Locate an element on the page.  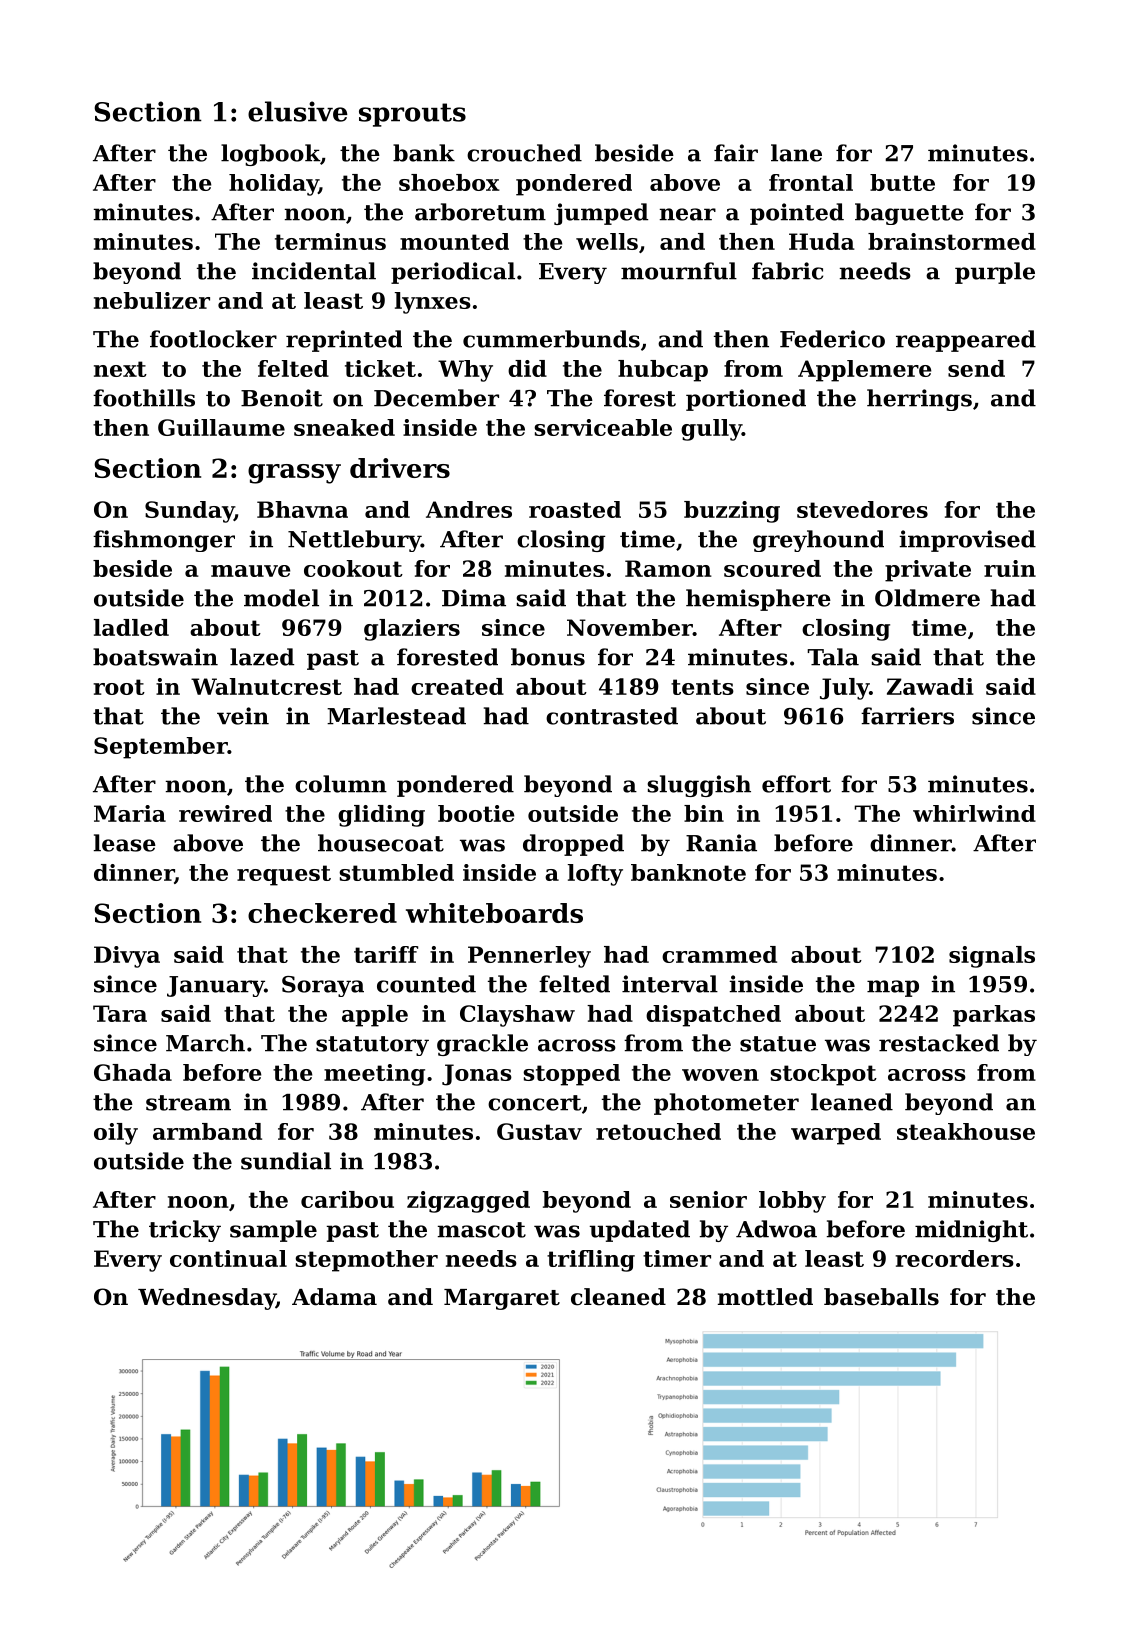
sample is located at coordinates (273, 1231).
